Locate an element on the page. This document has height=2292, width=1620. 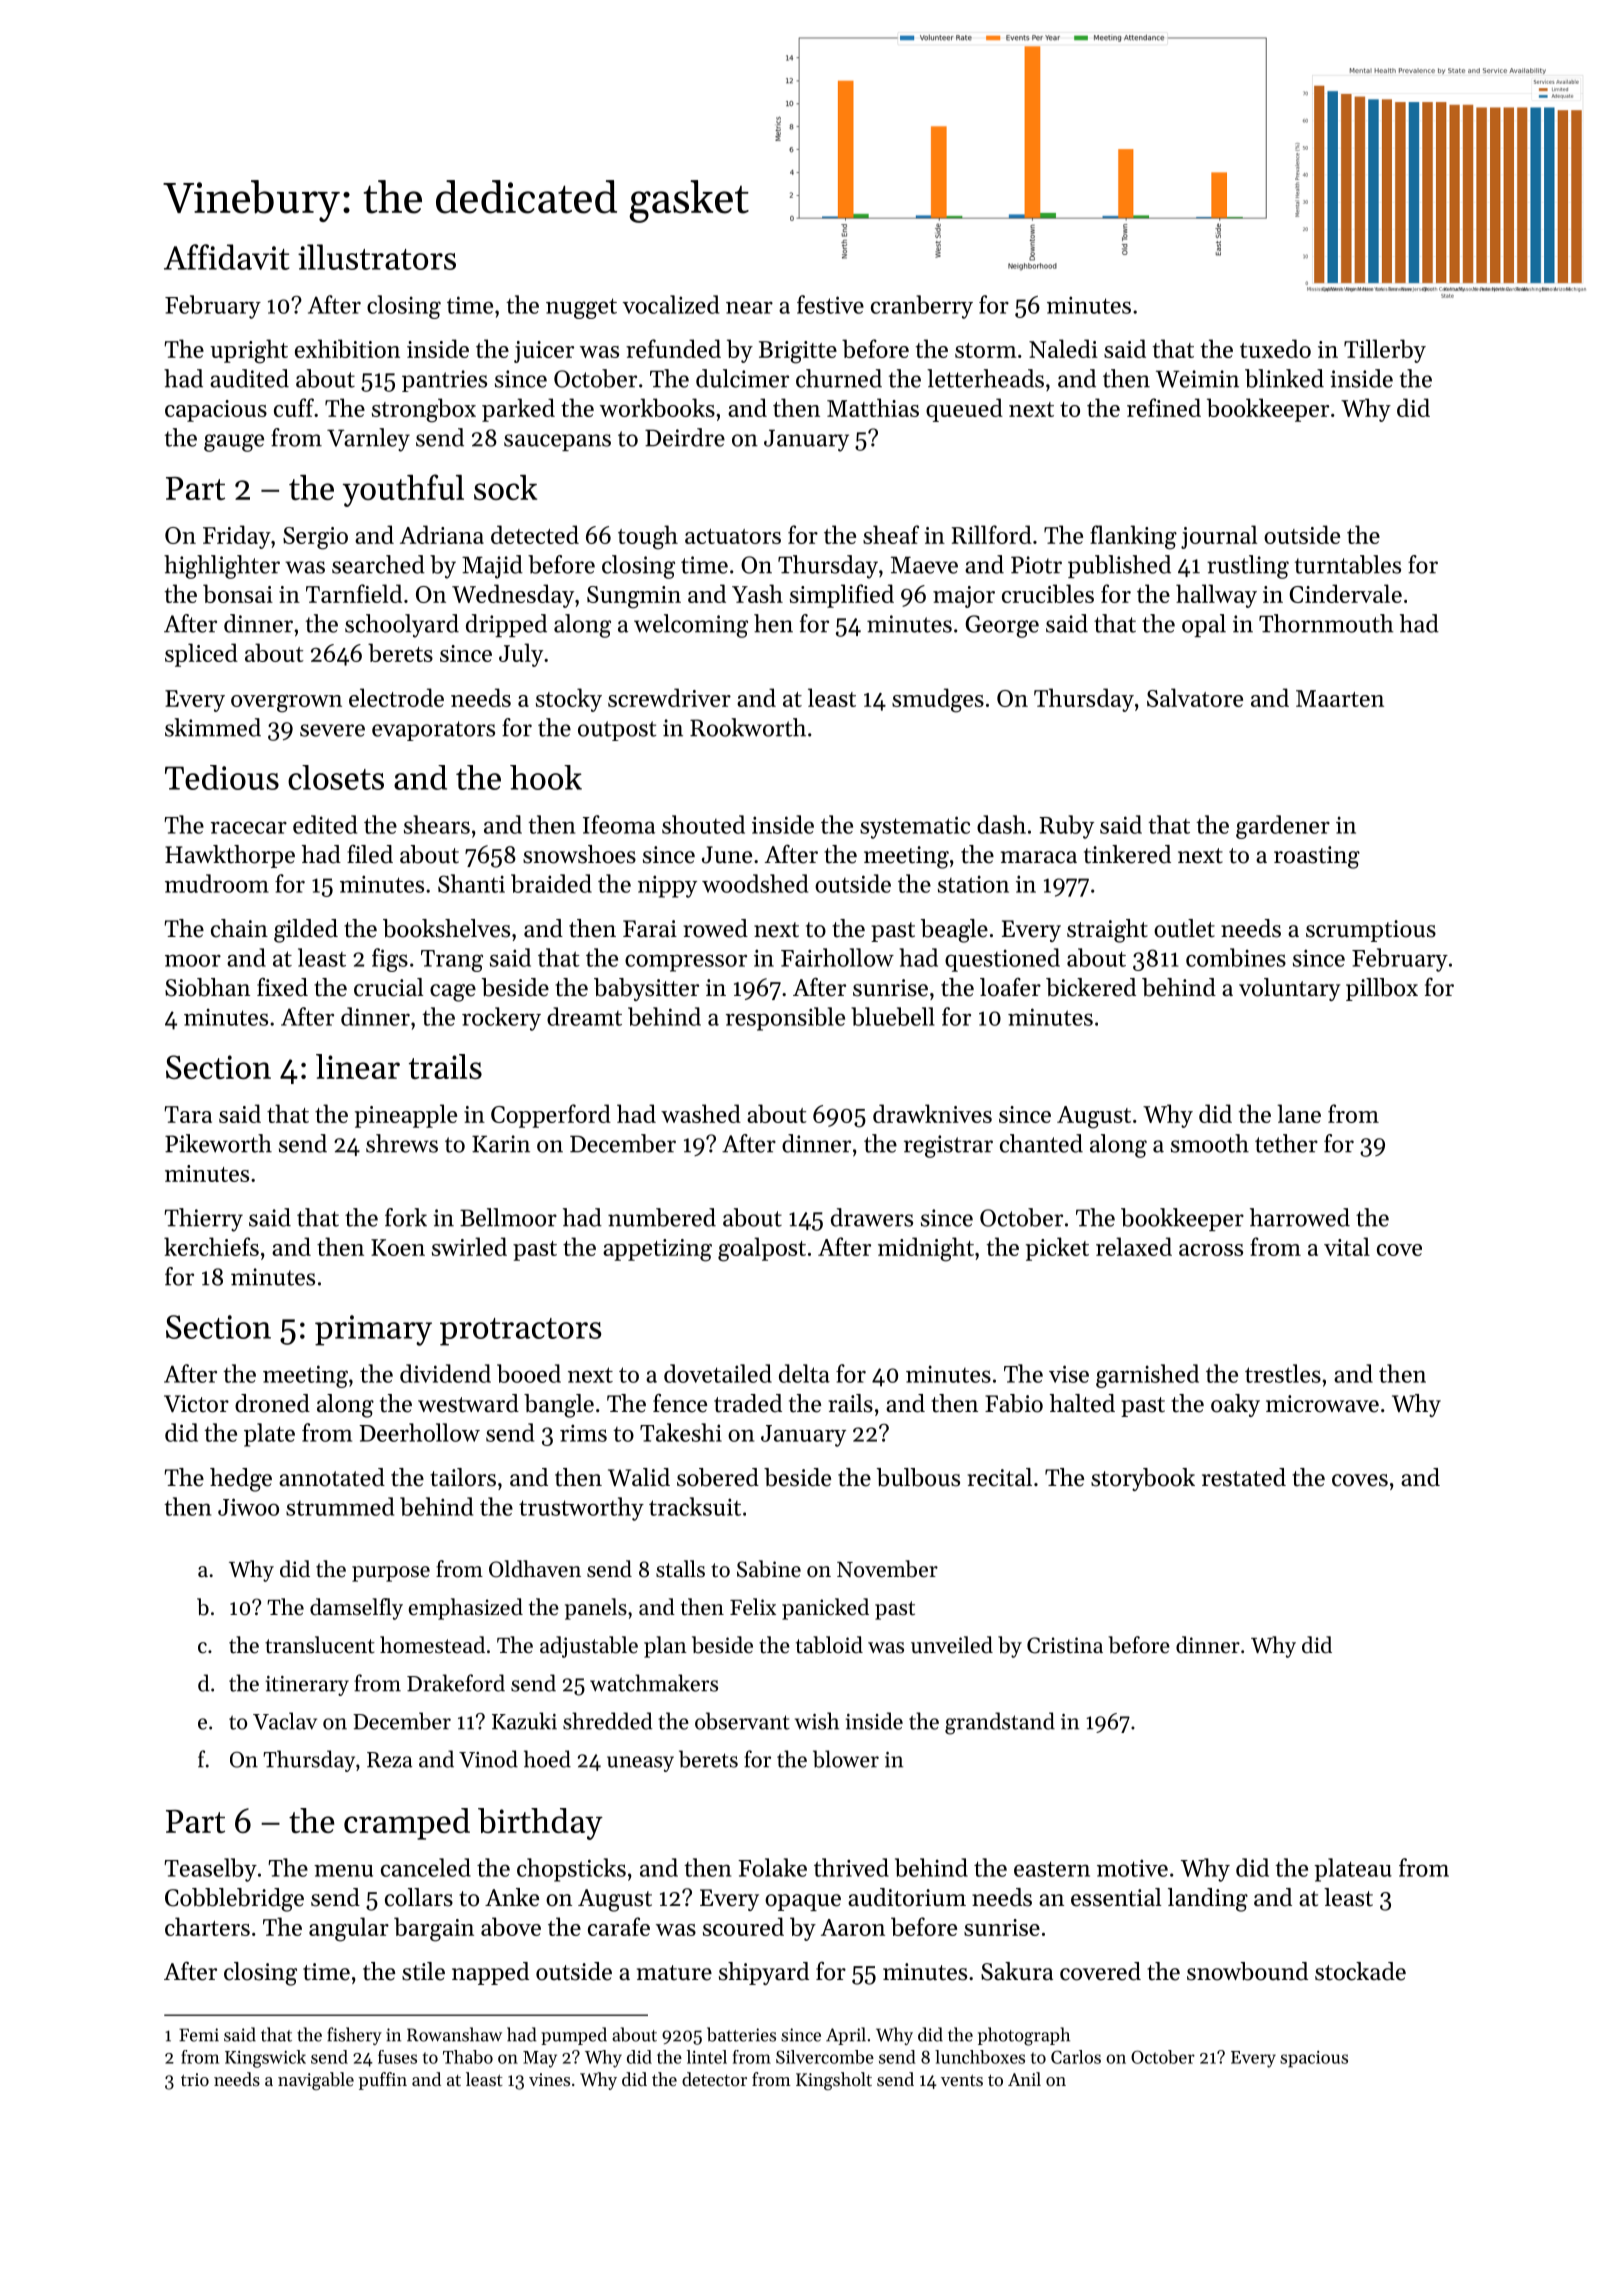
dulcimer is located at coordinates (742, 378).
